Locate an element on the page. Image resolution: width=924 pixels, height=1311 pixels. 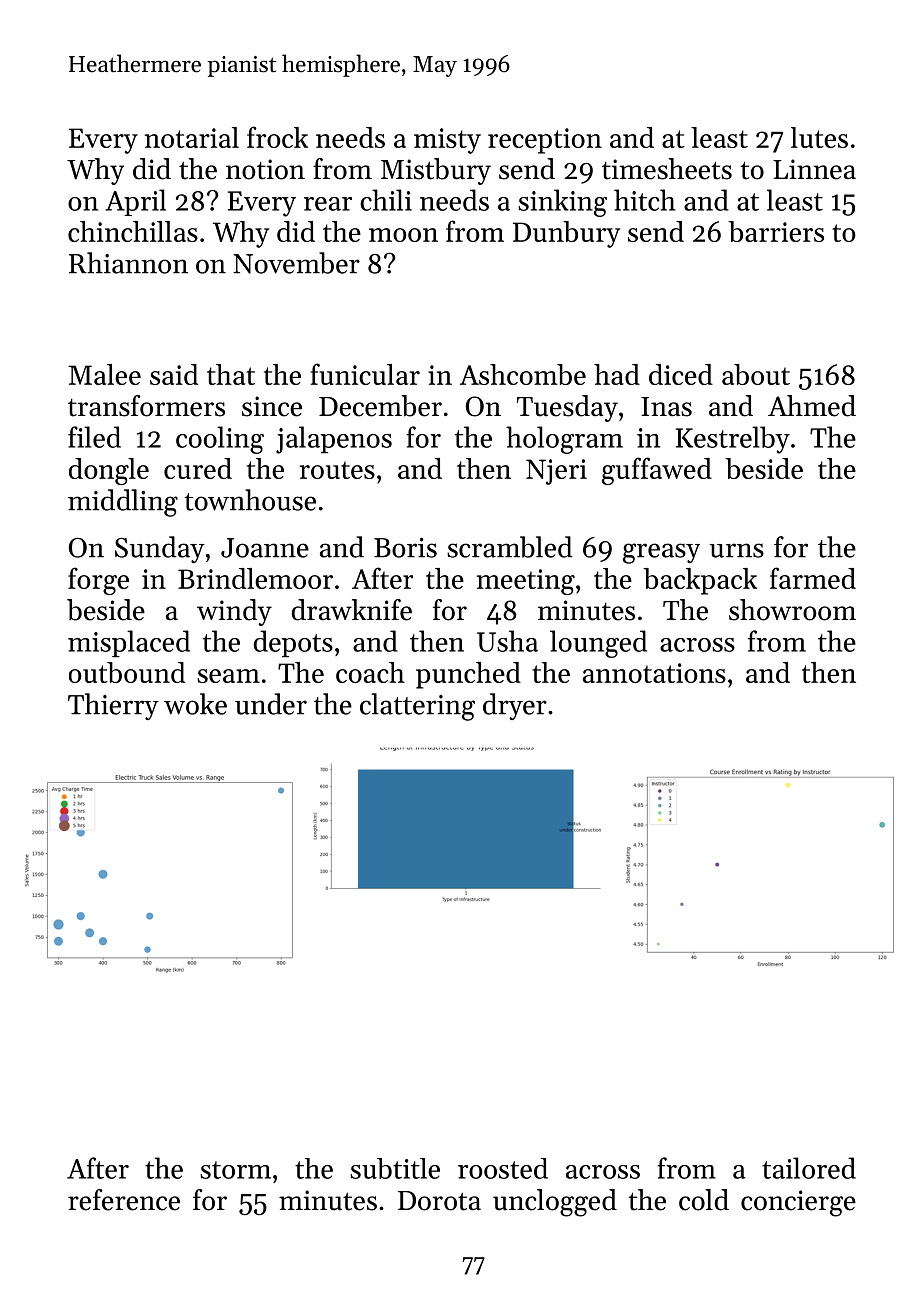
misty is located at coordinates (447, 141).
